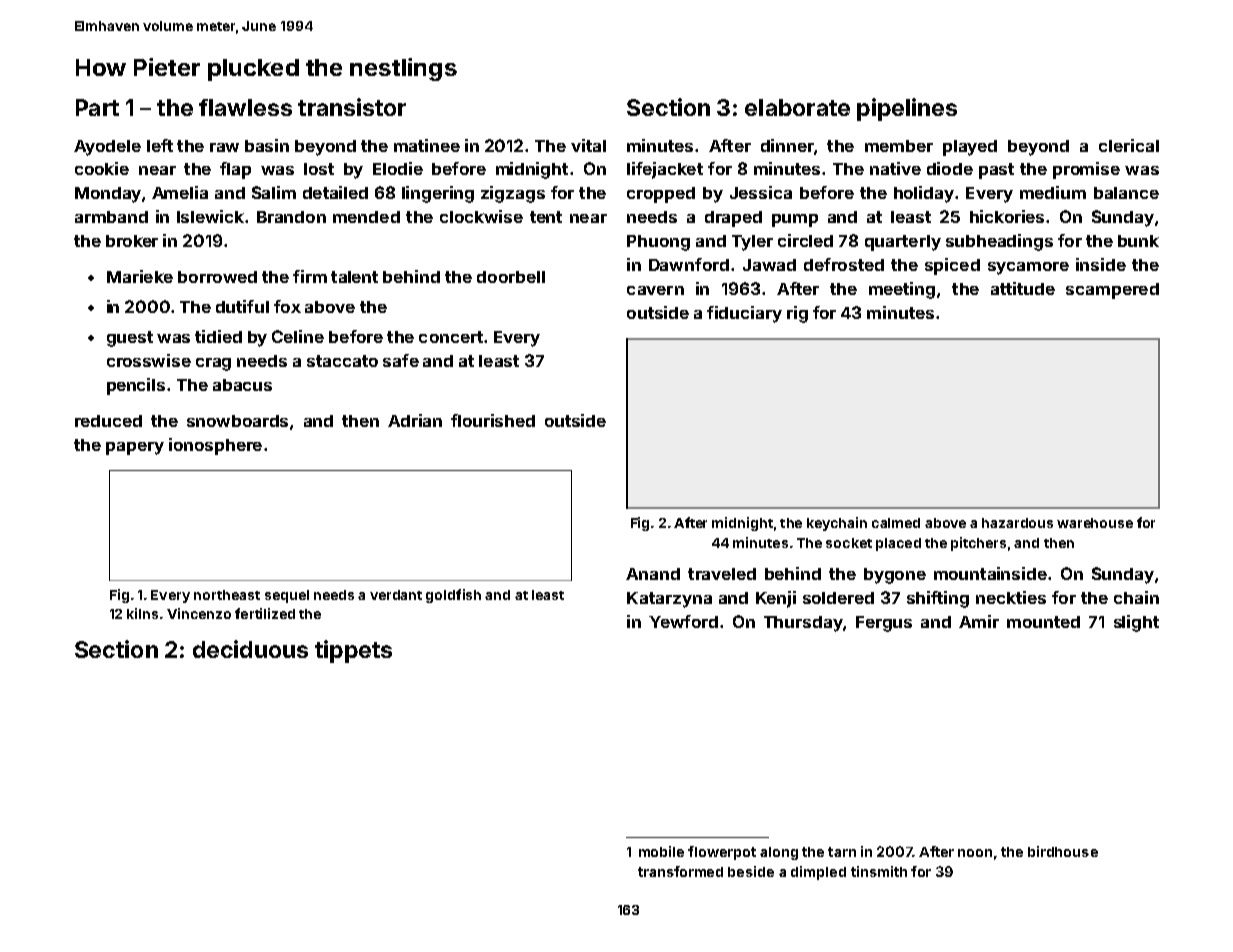 This screenshot has width=1233, height=952. Describe the element at coordinates (655, 290) in the screenshot. I see `cavern` at that location.
